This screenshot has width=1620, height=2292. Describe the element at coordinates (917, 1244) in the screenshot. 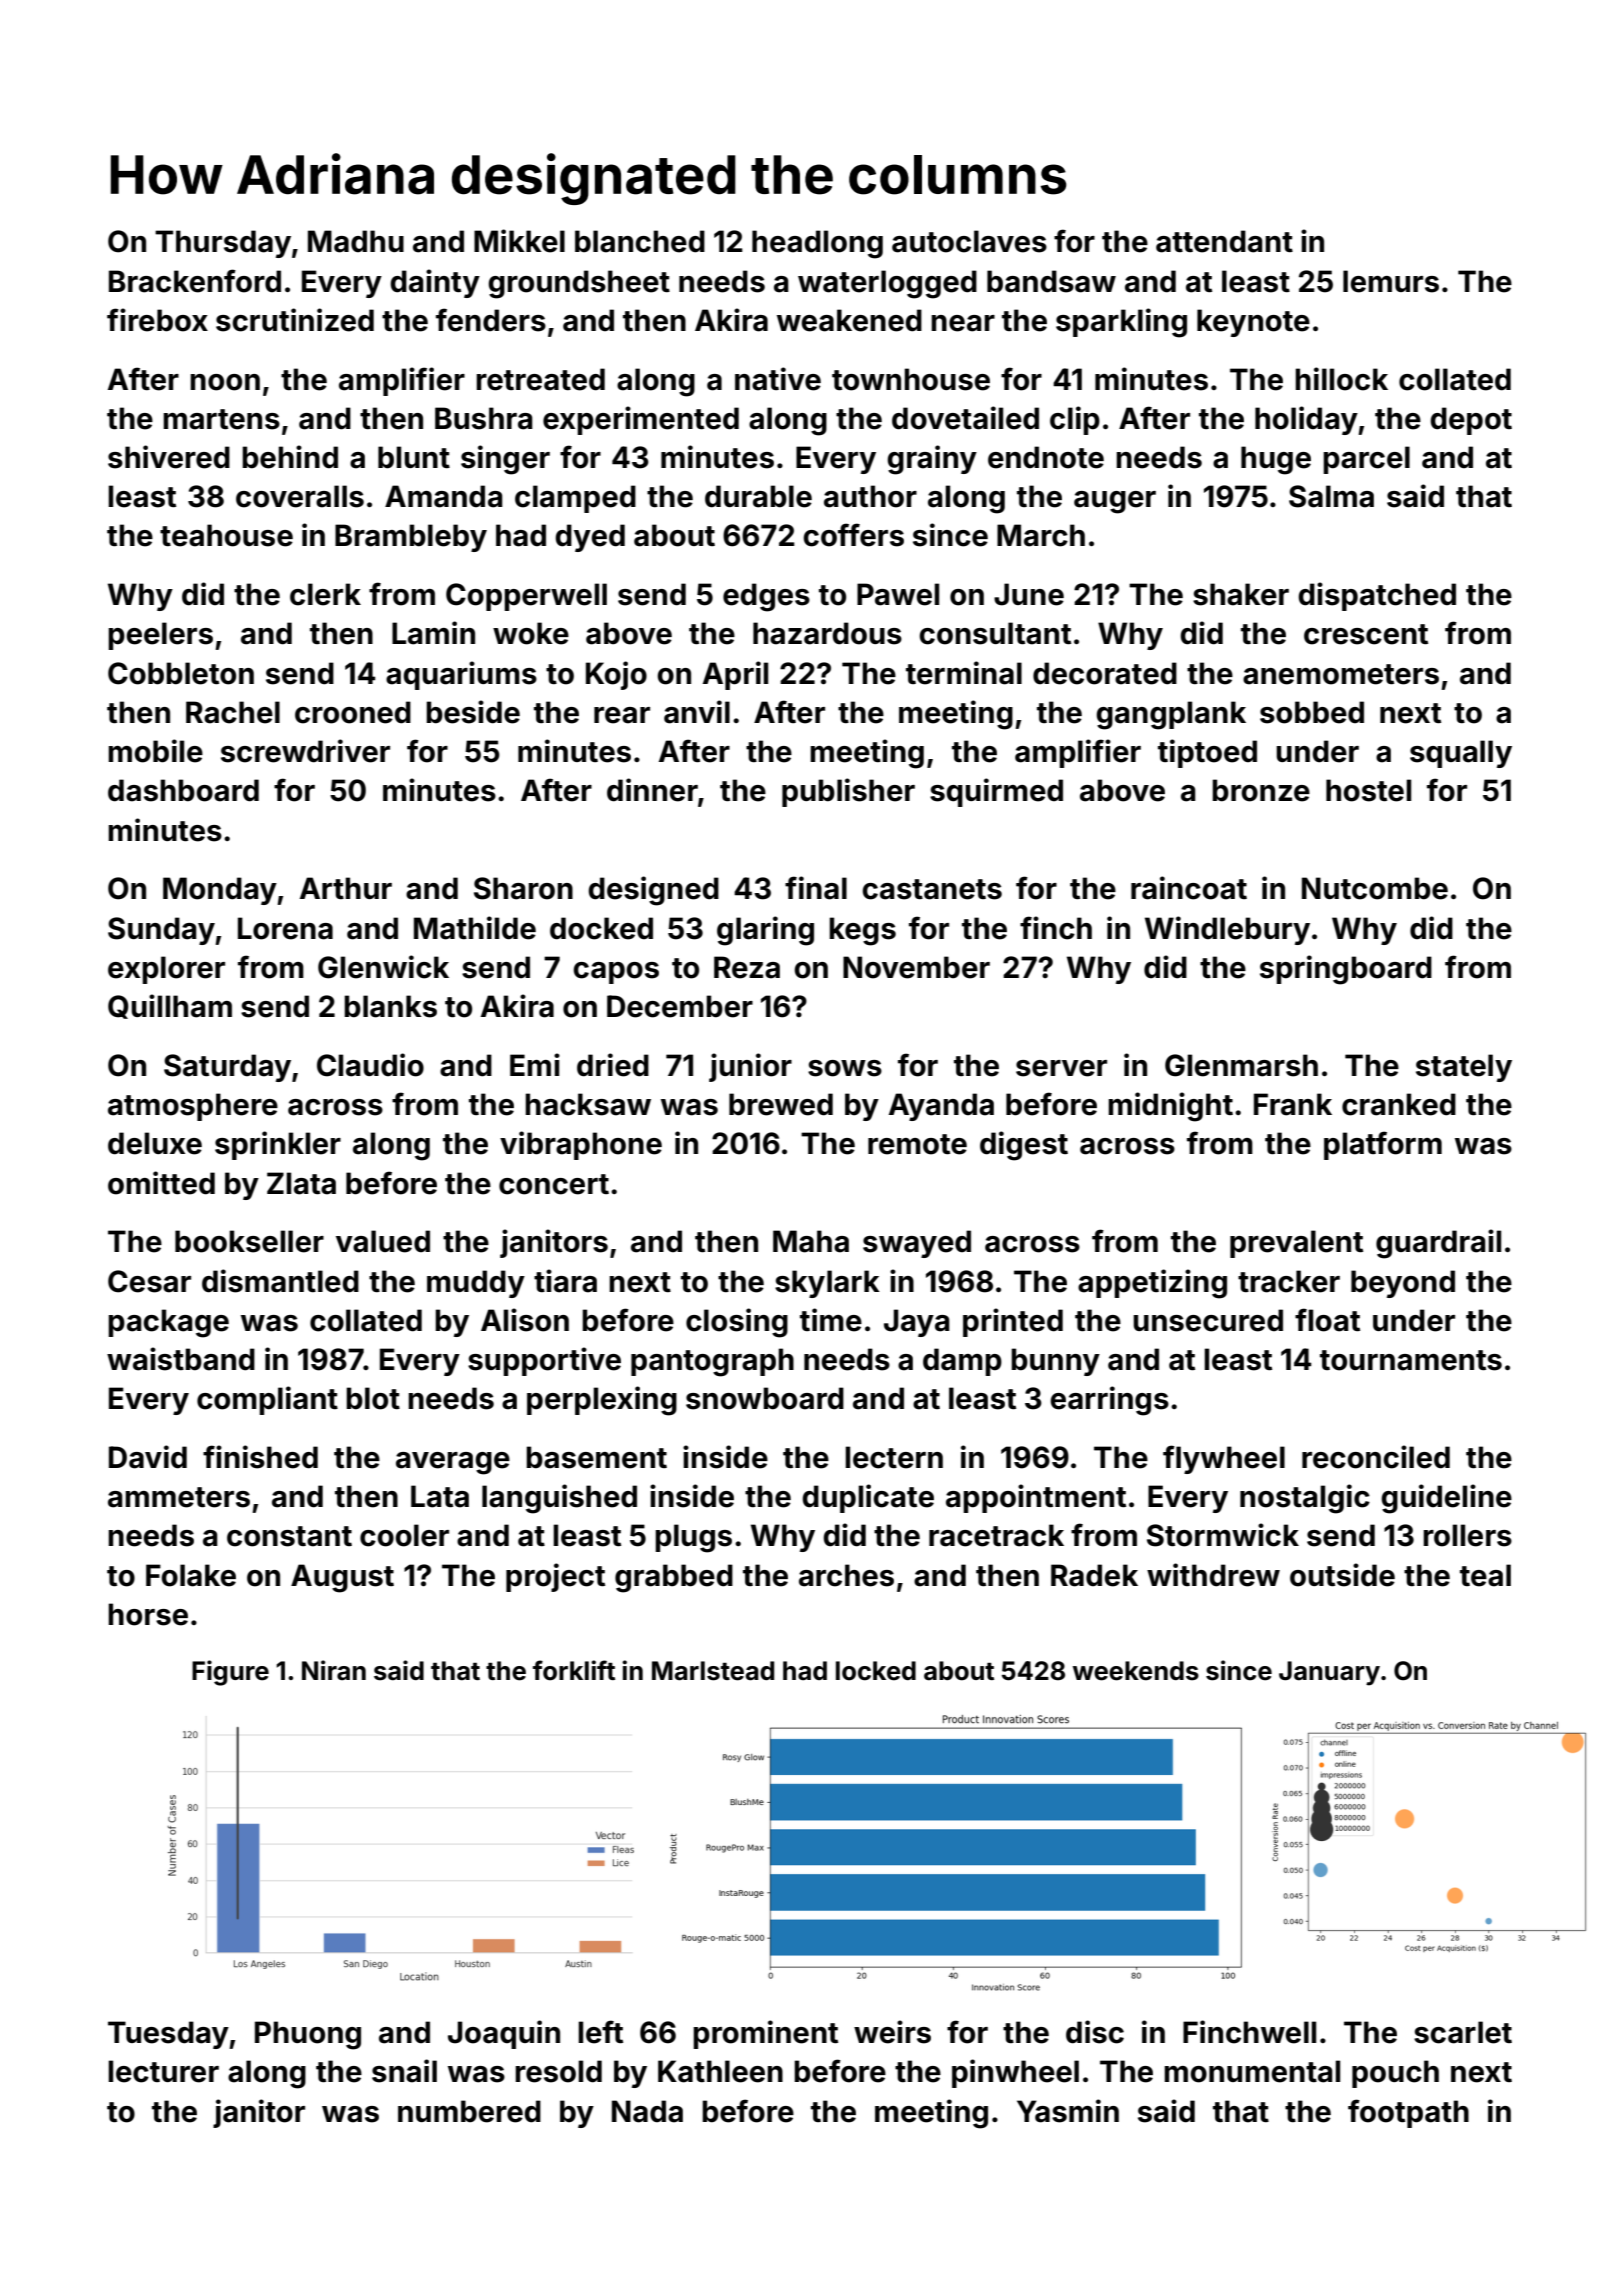

I see `swayed` at that location.
